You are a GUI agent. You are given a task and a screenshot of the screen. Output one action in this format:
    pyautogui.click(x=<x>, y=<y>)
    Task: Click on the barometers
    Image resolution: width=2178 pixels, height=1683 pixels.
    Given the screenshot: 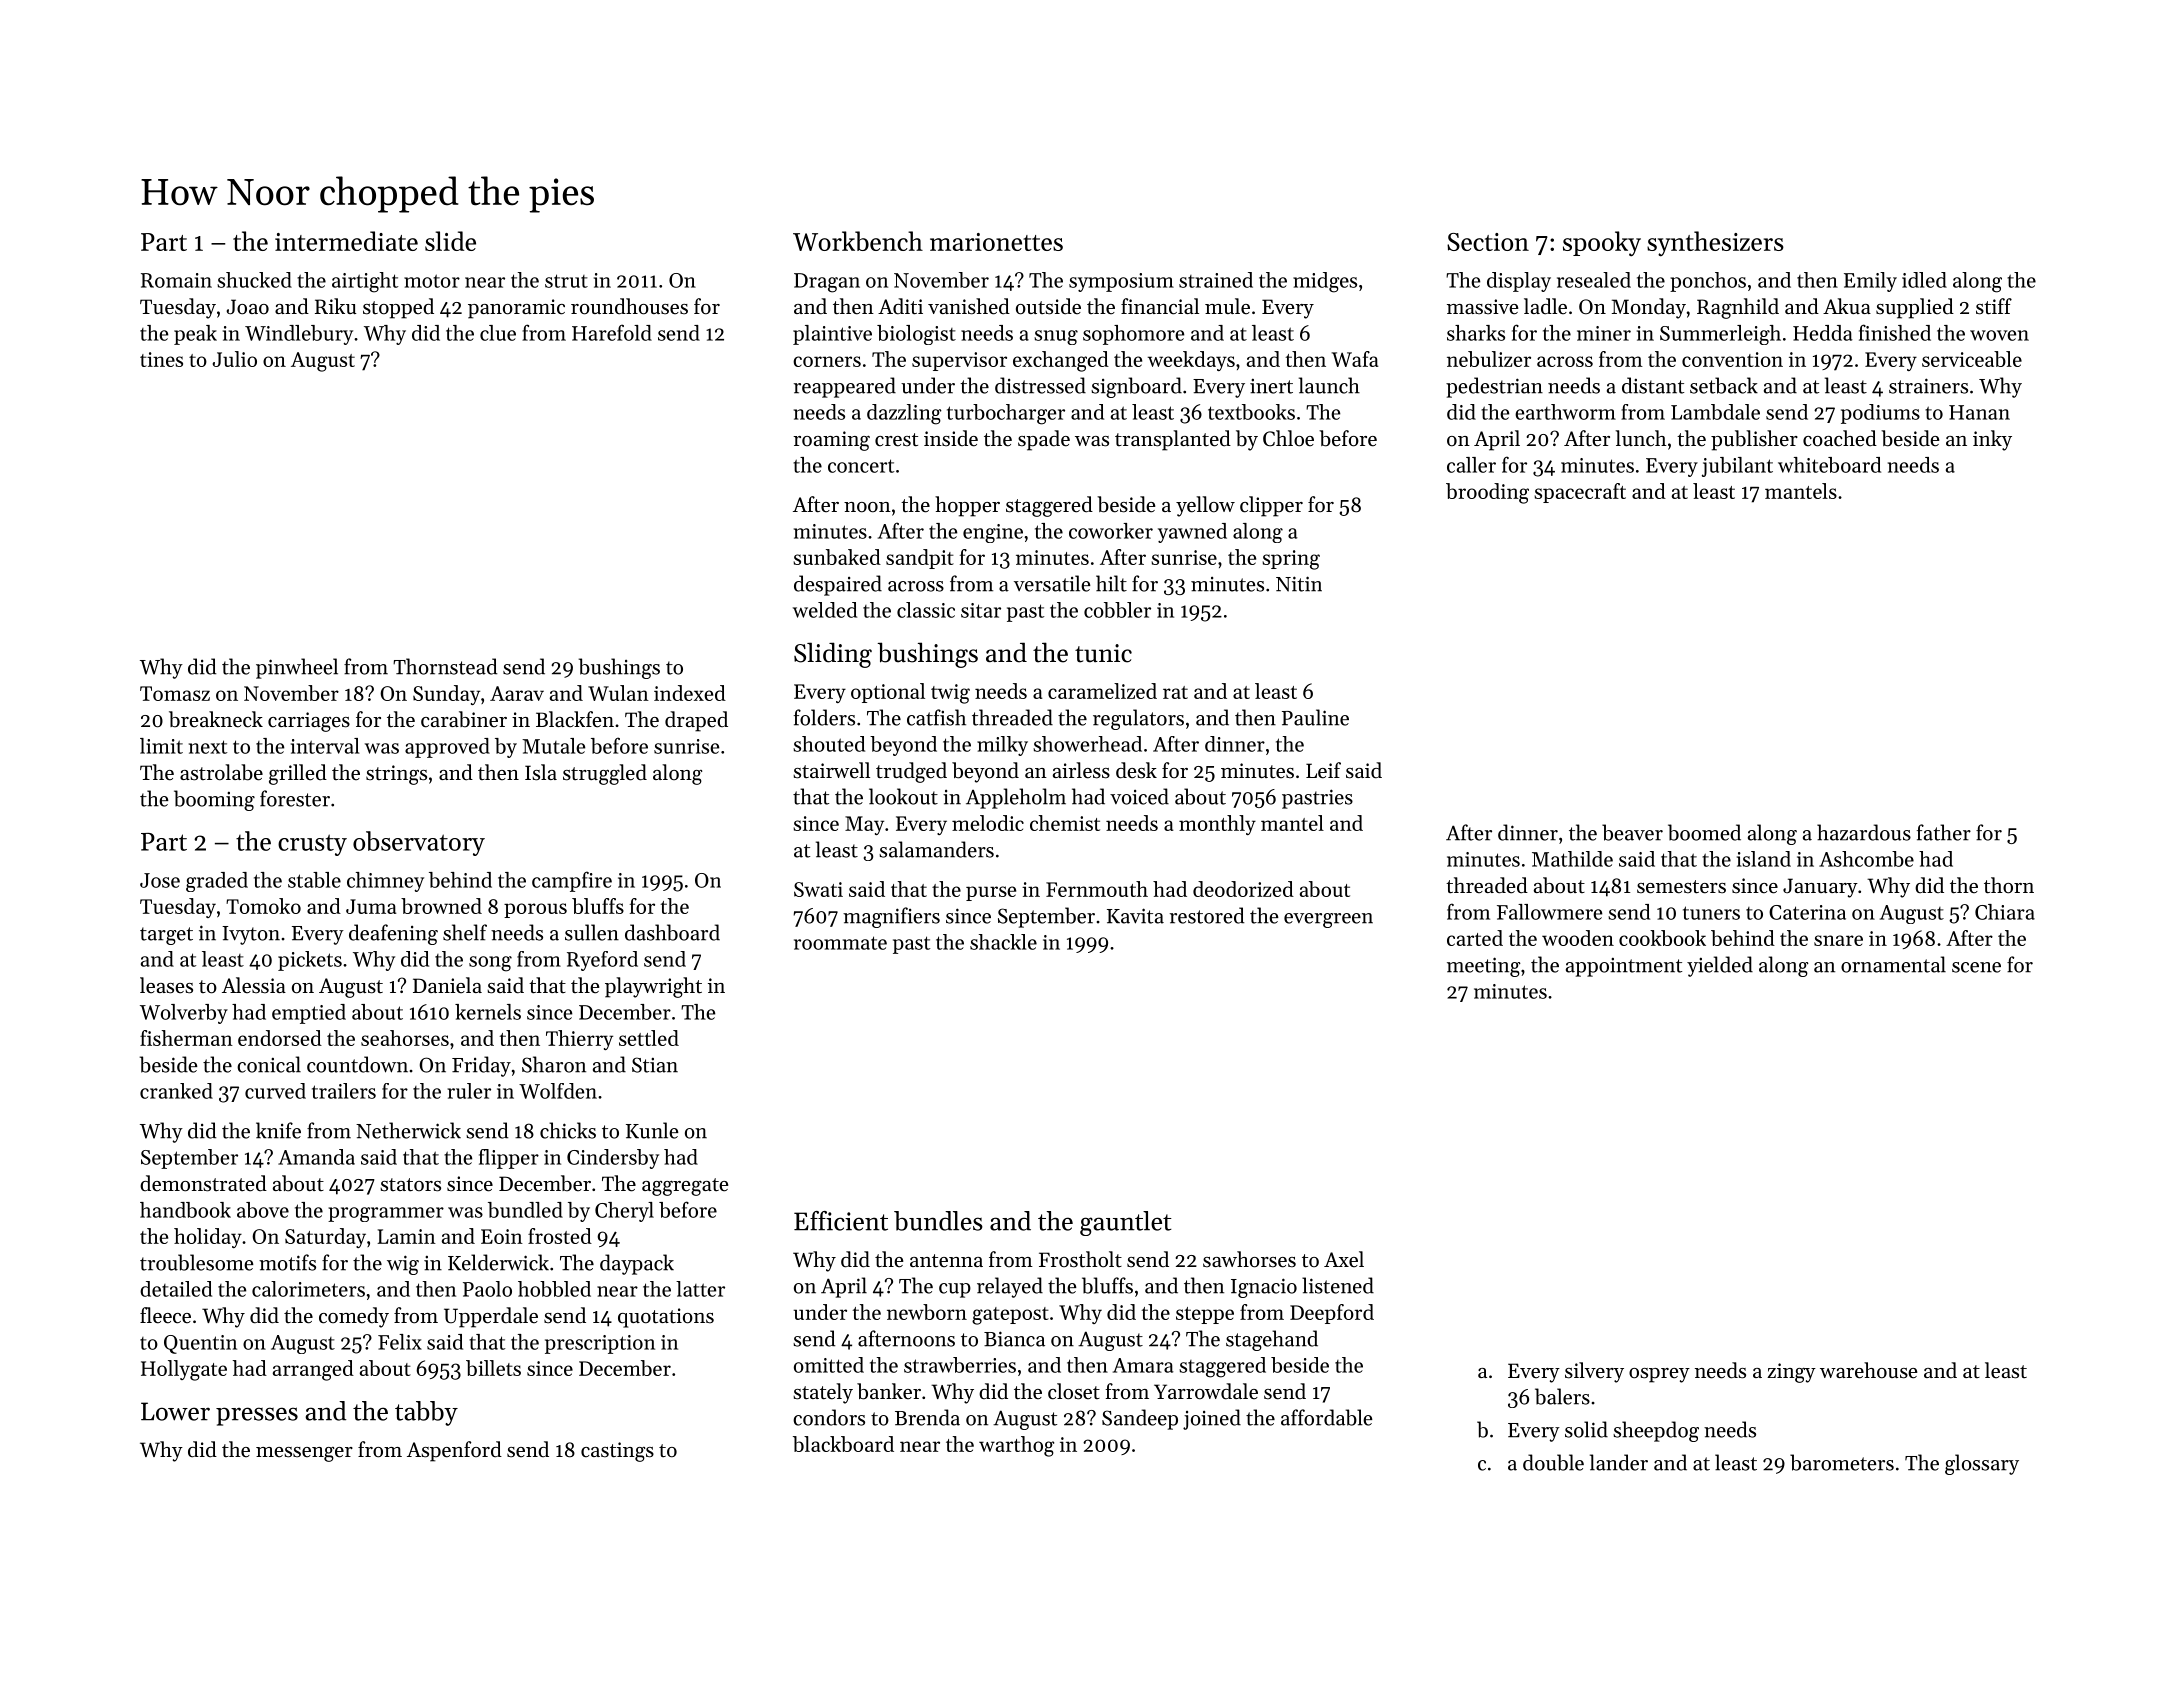 What is the action you would take?
    pyautogui.click(x=1842, y=1462)
